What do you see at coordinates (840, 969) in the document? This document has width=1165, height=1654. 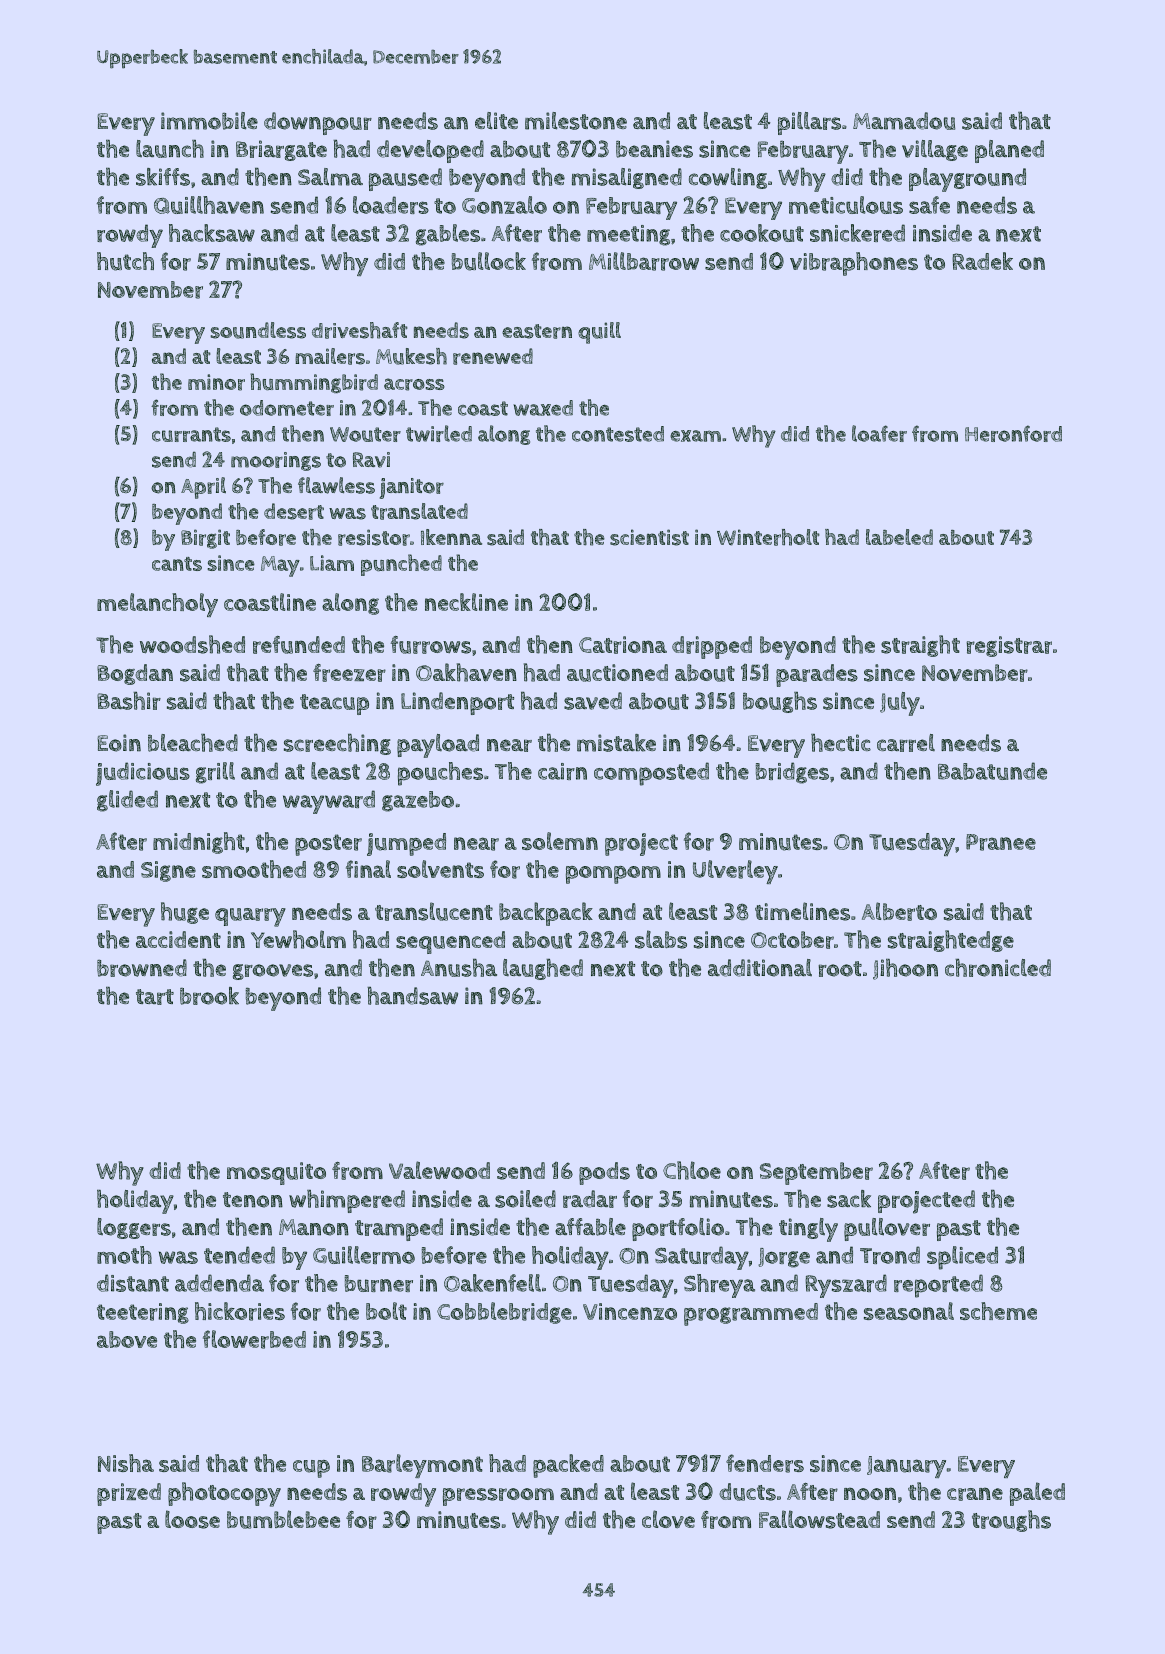 I see `root` at bounding box center [840, 969].
